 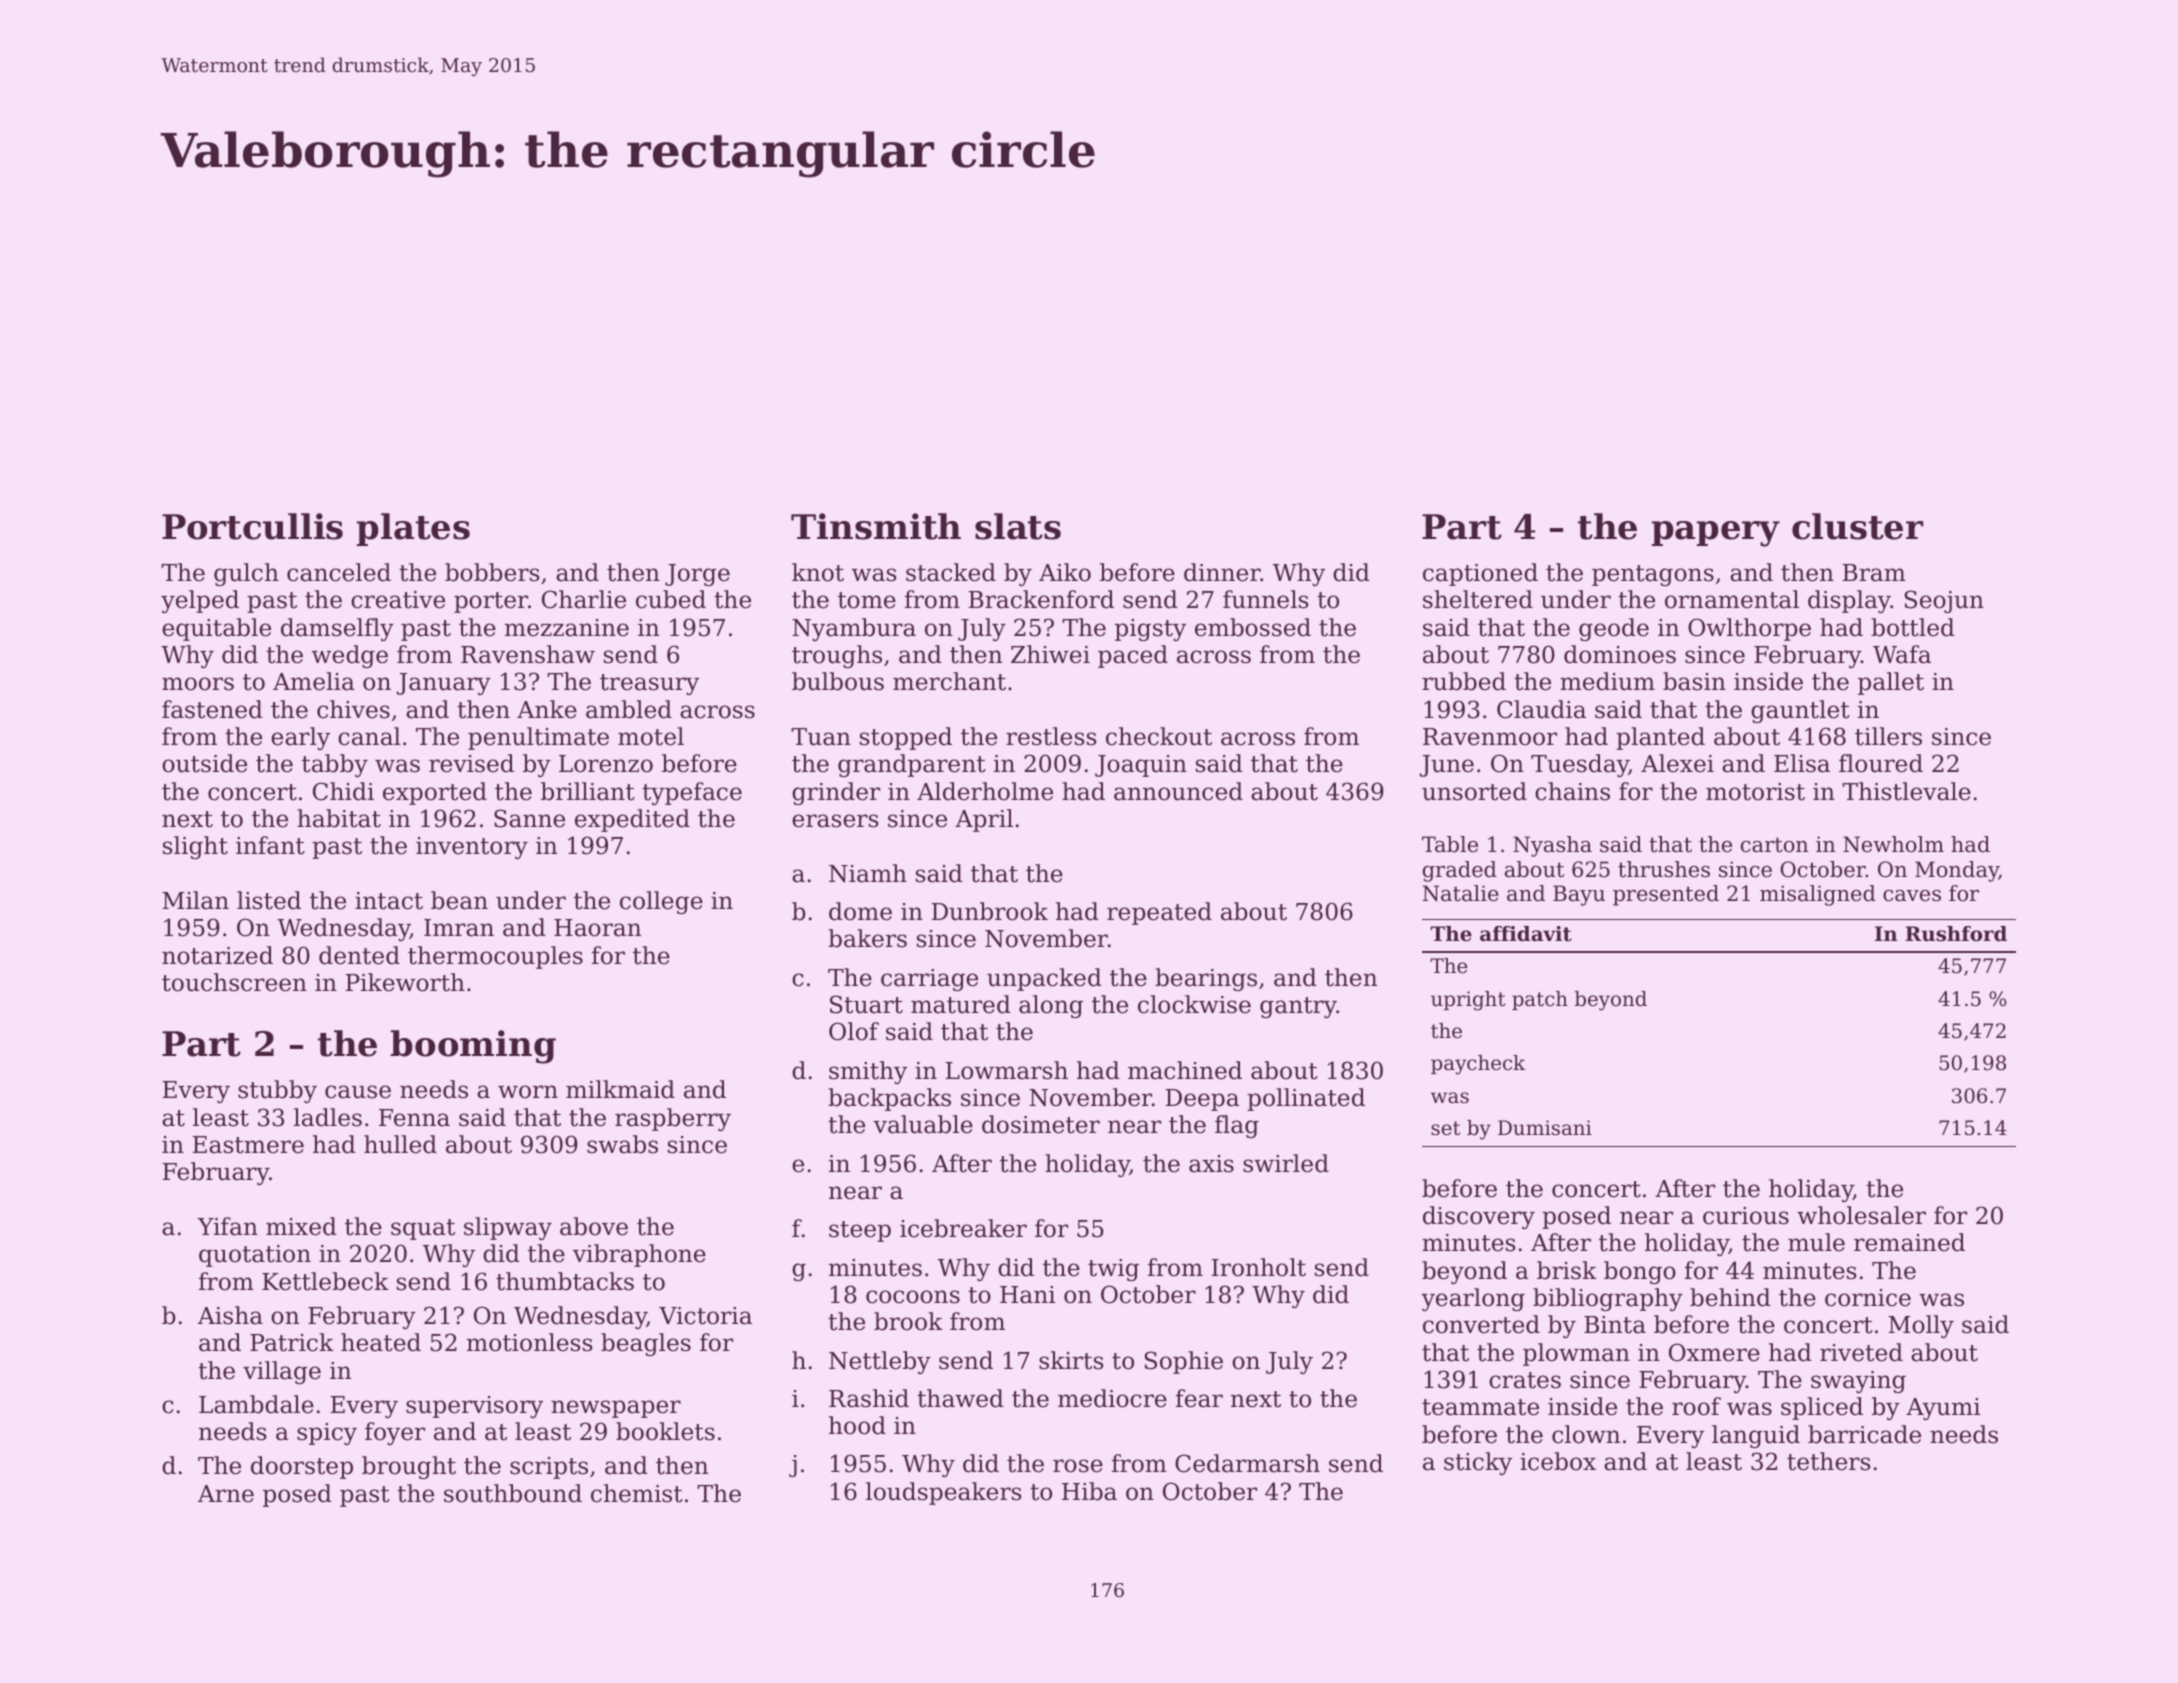 What do you see at coordinates (1756, 1436) in the page?
I see `languid` at bounding box center [1756, 1436].
